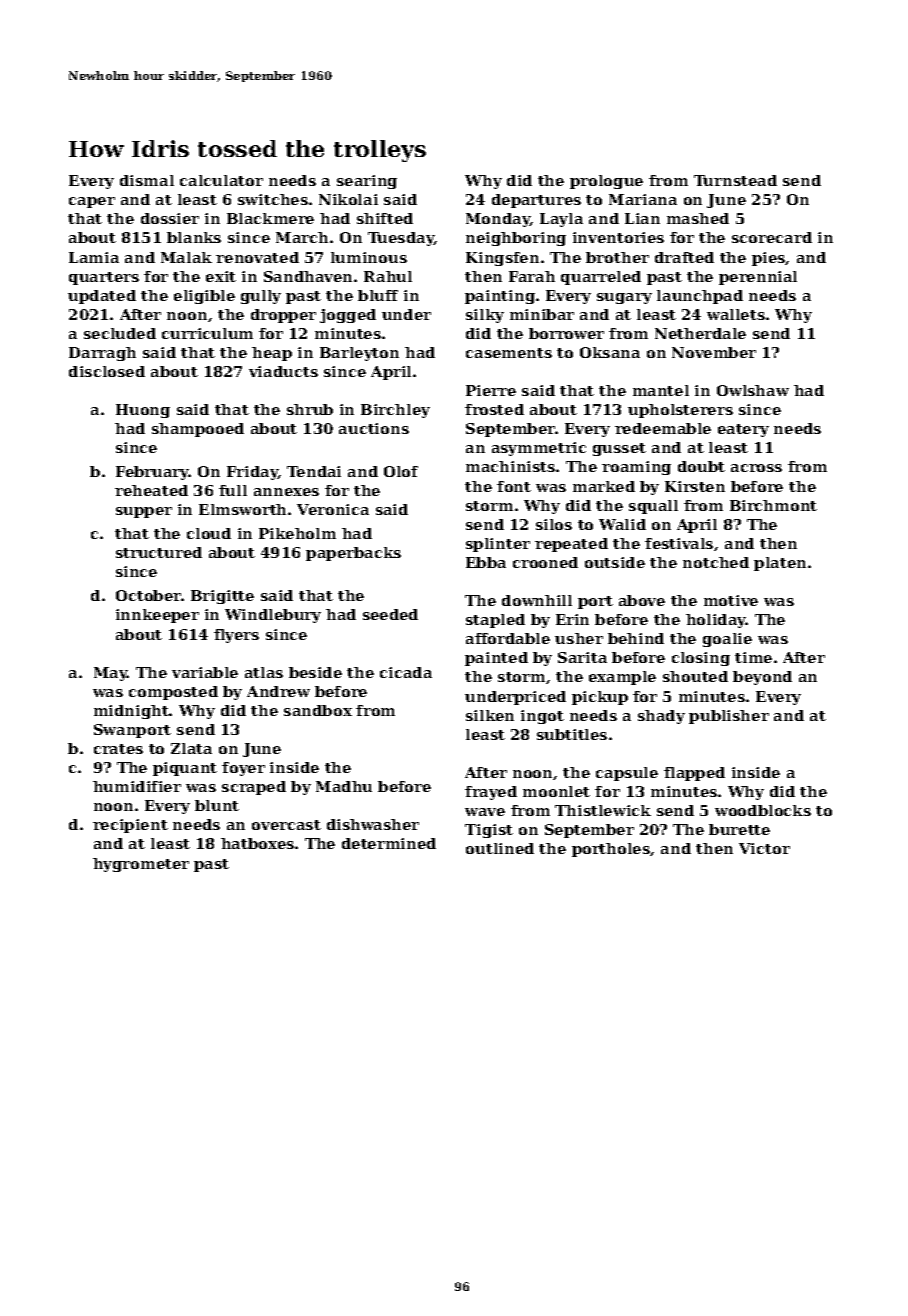 The image size is (908, 1316). Describe the element at coordinates (221, 180) in the screenshot. I see `calculator` at that location.
